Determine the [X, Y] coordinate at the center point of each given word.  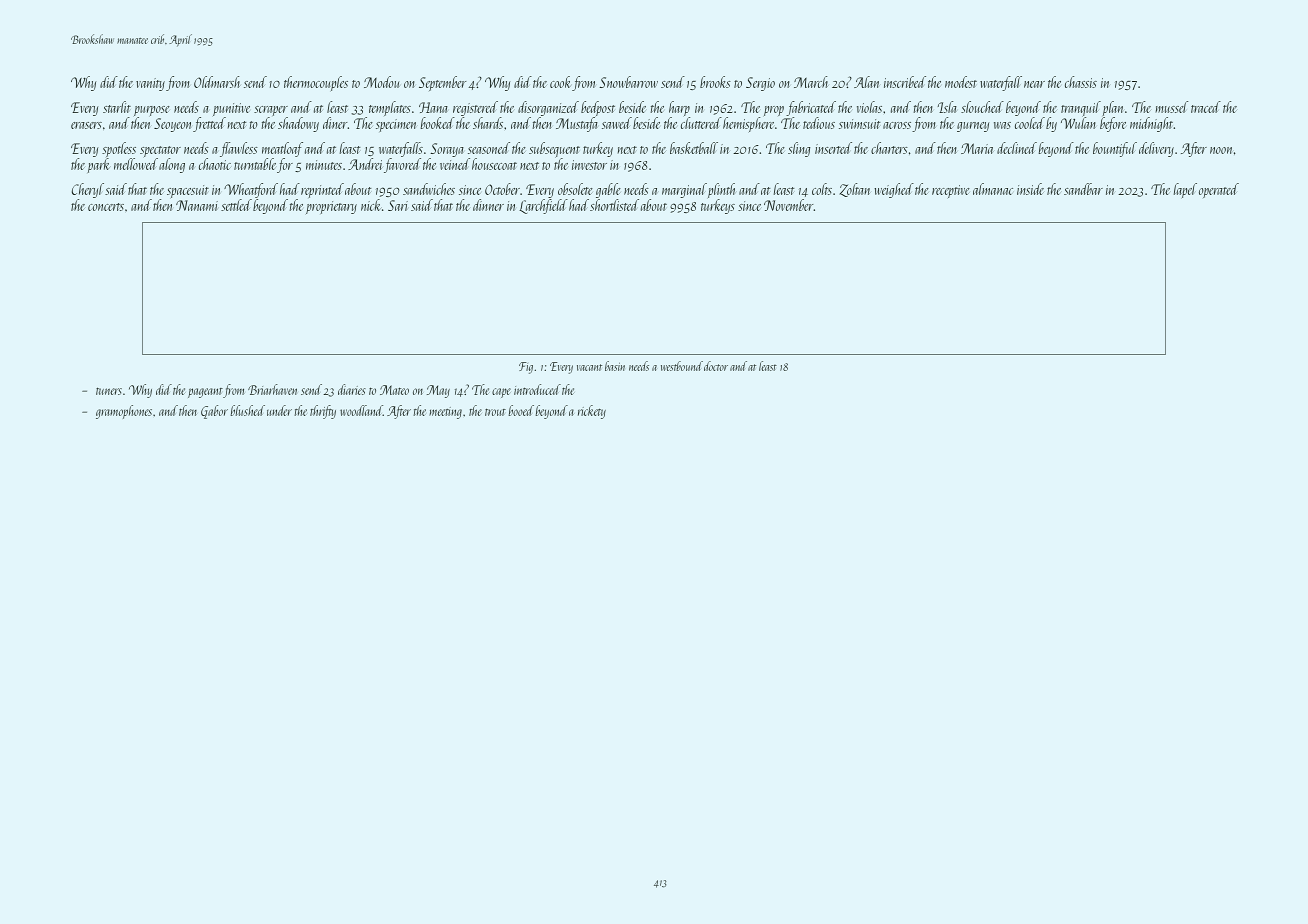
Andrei [365, 164]
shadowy [298, 124]
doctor [716, 366]
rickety [592, 412]
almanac [993, 189]
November [789, 205]
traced [1206, 107]
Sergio [760, 84]
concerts [106, 207]
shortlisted [614, 205]
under [279, 410]
